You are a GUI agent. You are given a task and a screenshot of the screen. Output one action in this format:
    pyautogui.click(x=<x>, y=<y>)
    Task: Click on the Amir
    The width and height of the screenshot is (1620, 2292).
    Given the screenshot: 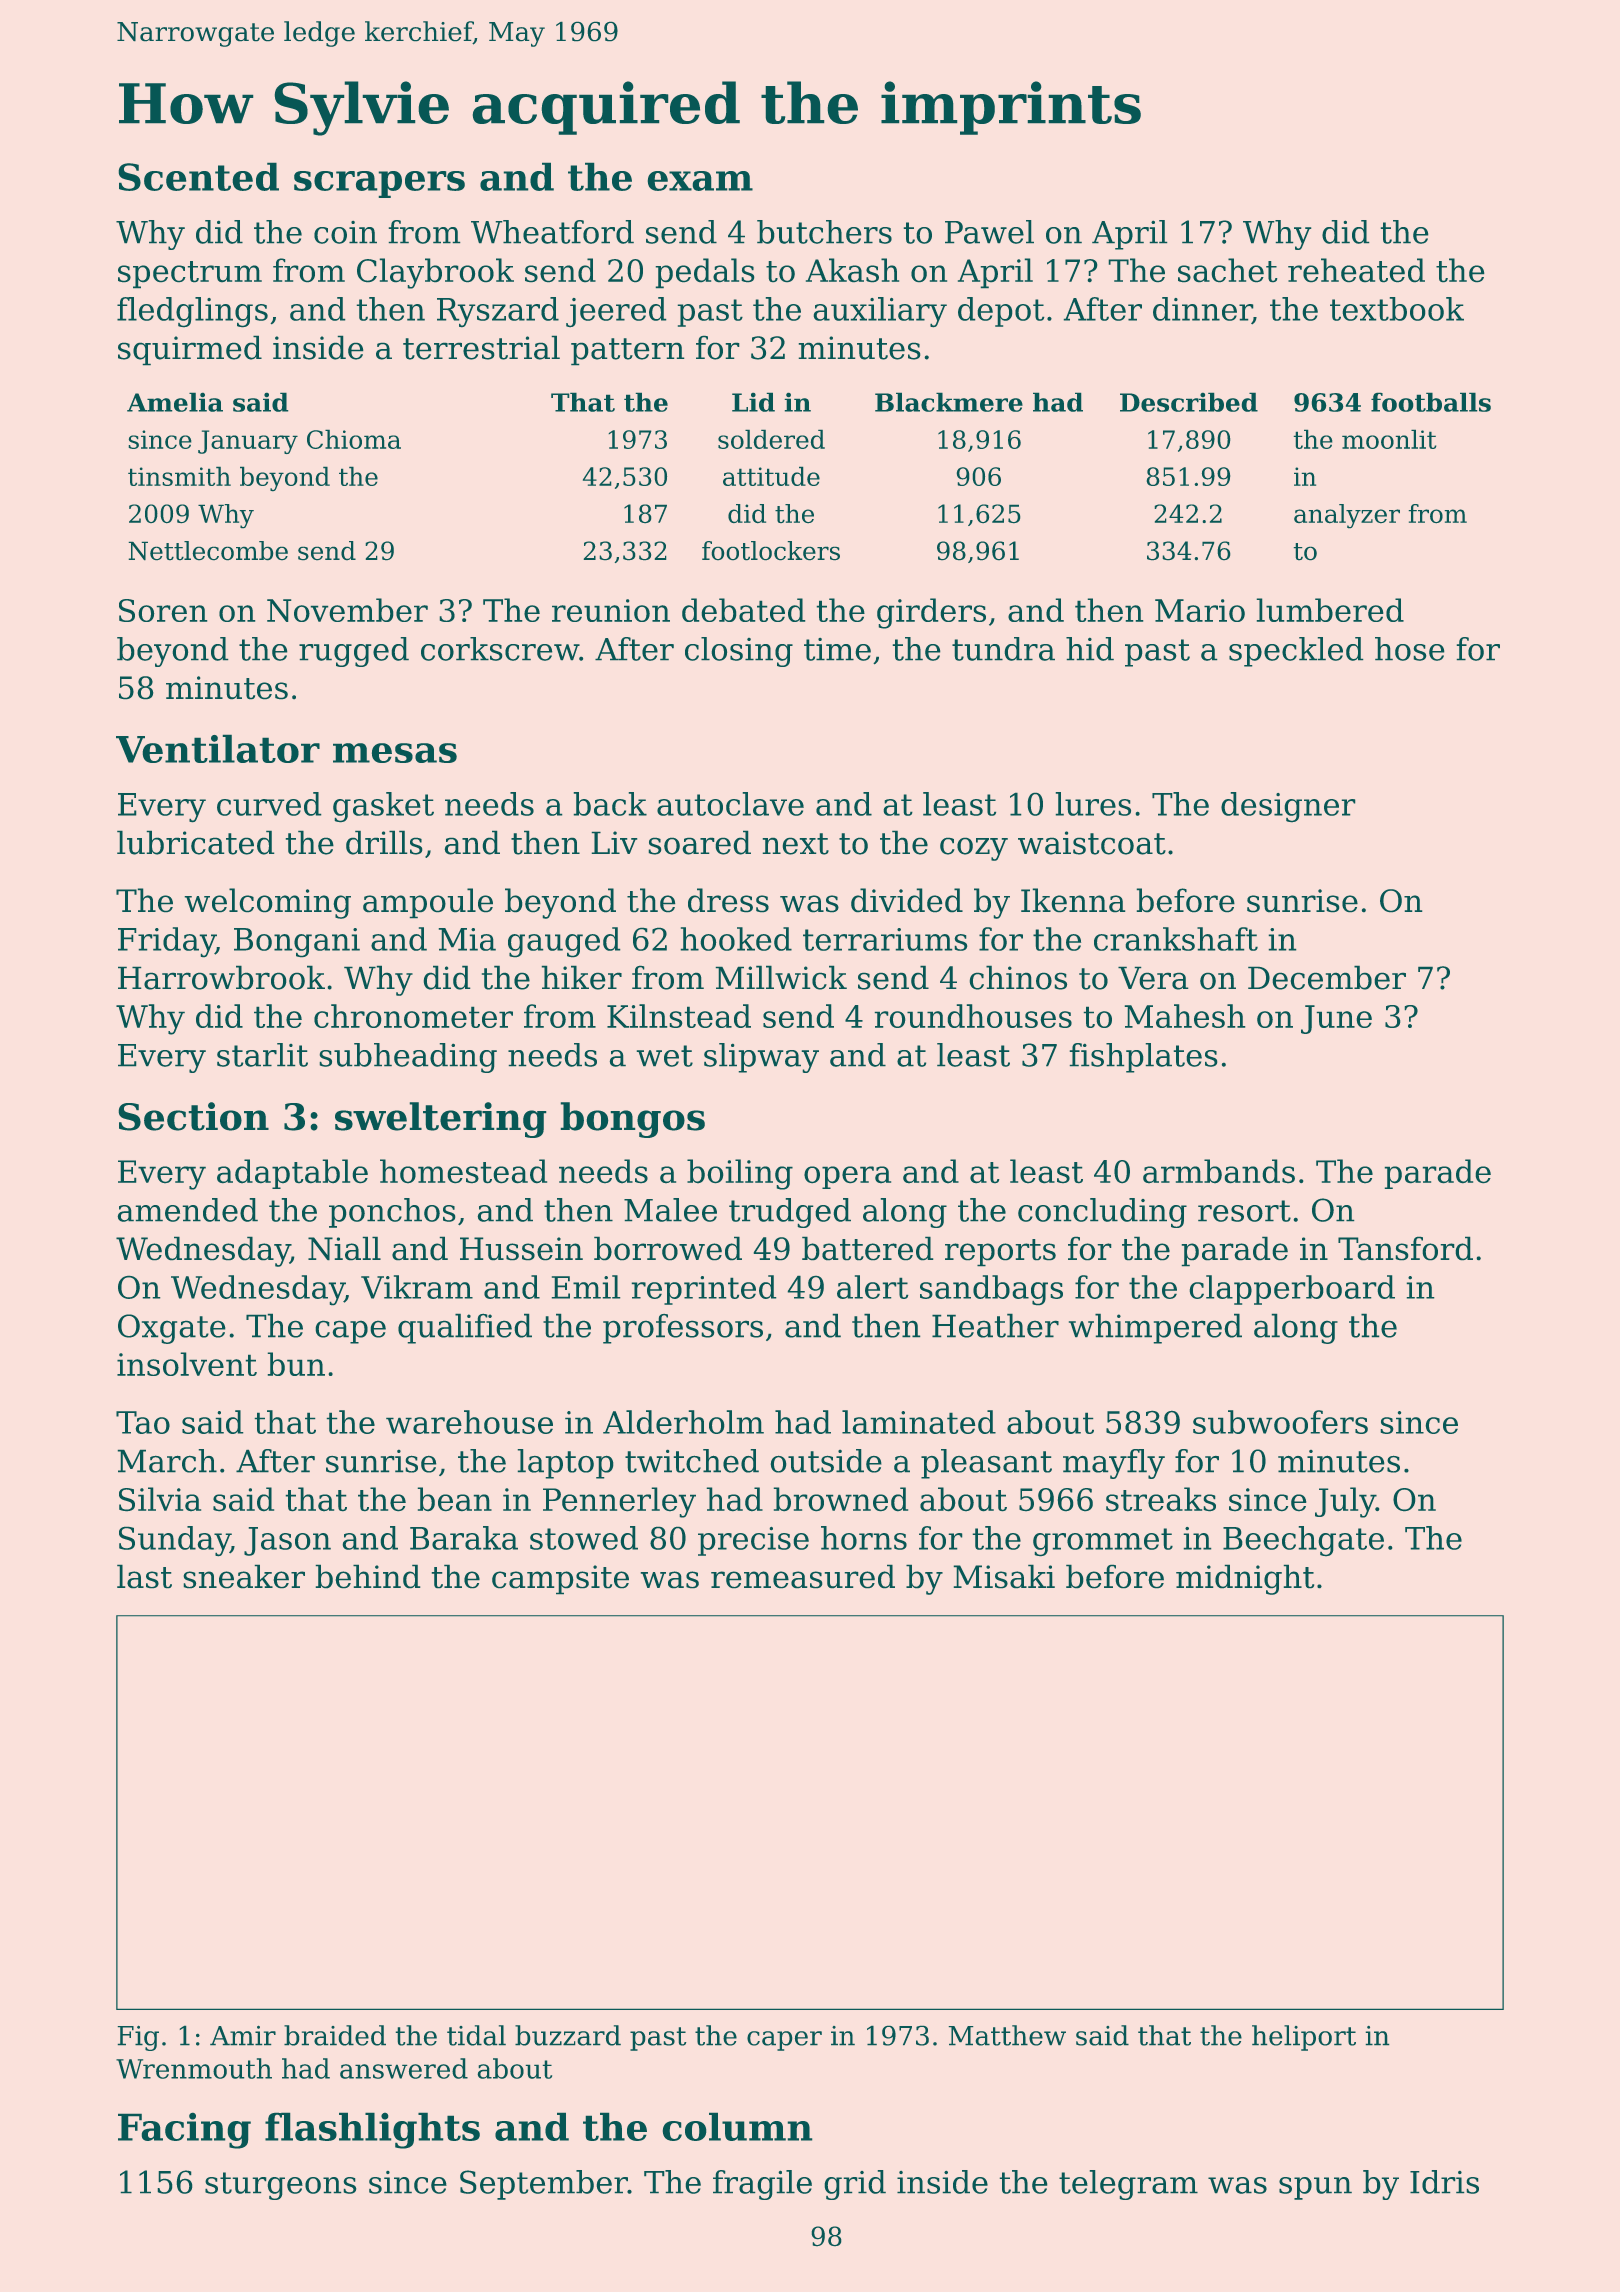 What is the action you would take?
    pyautogui.click(x=243, y=2035)
